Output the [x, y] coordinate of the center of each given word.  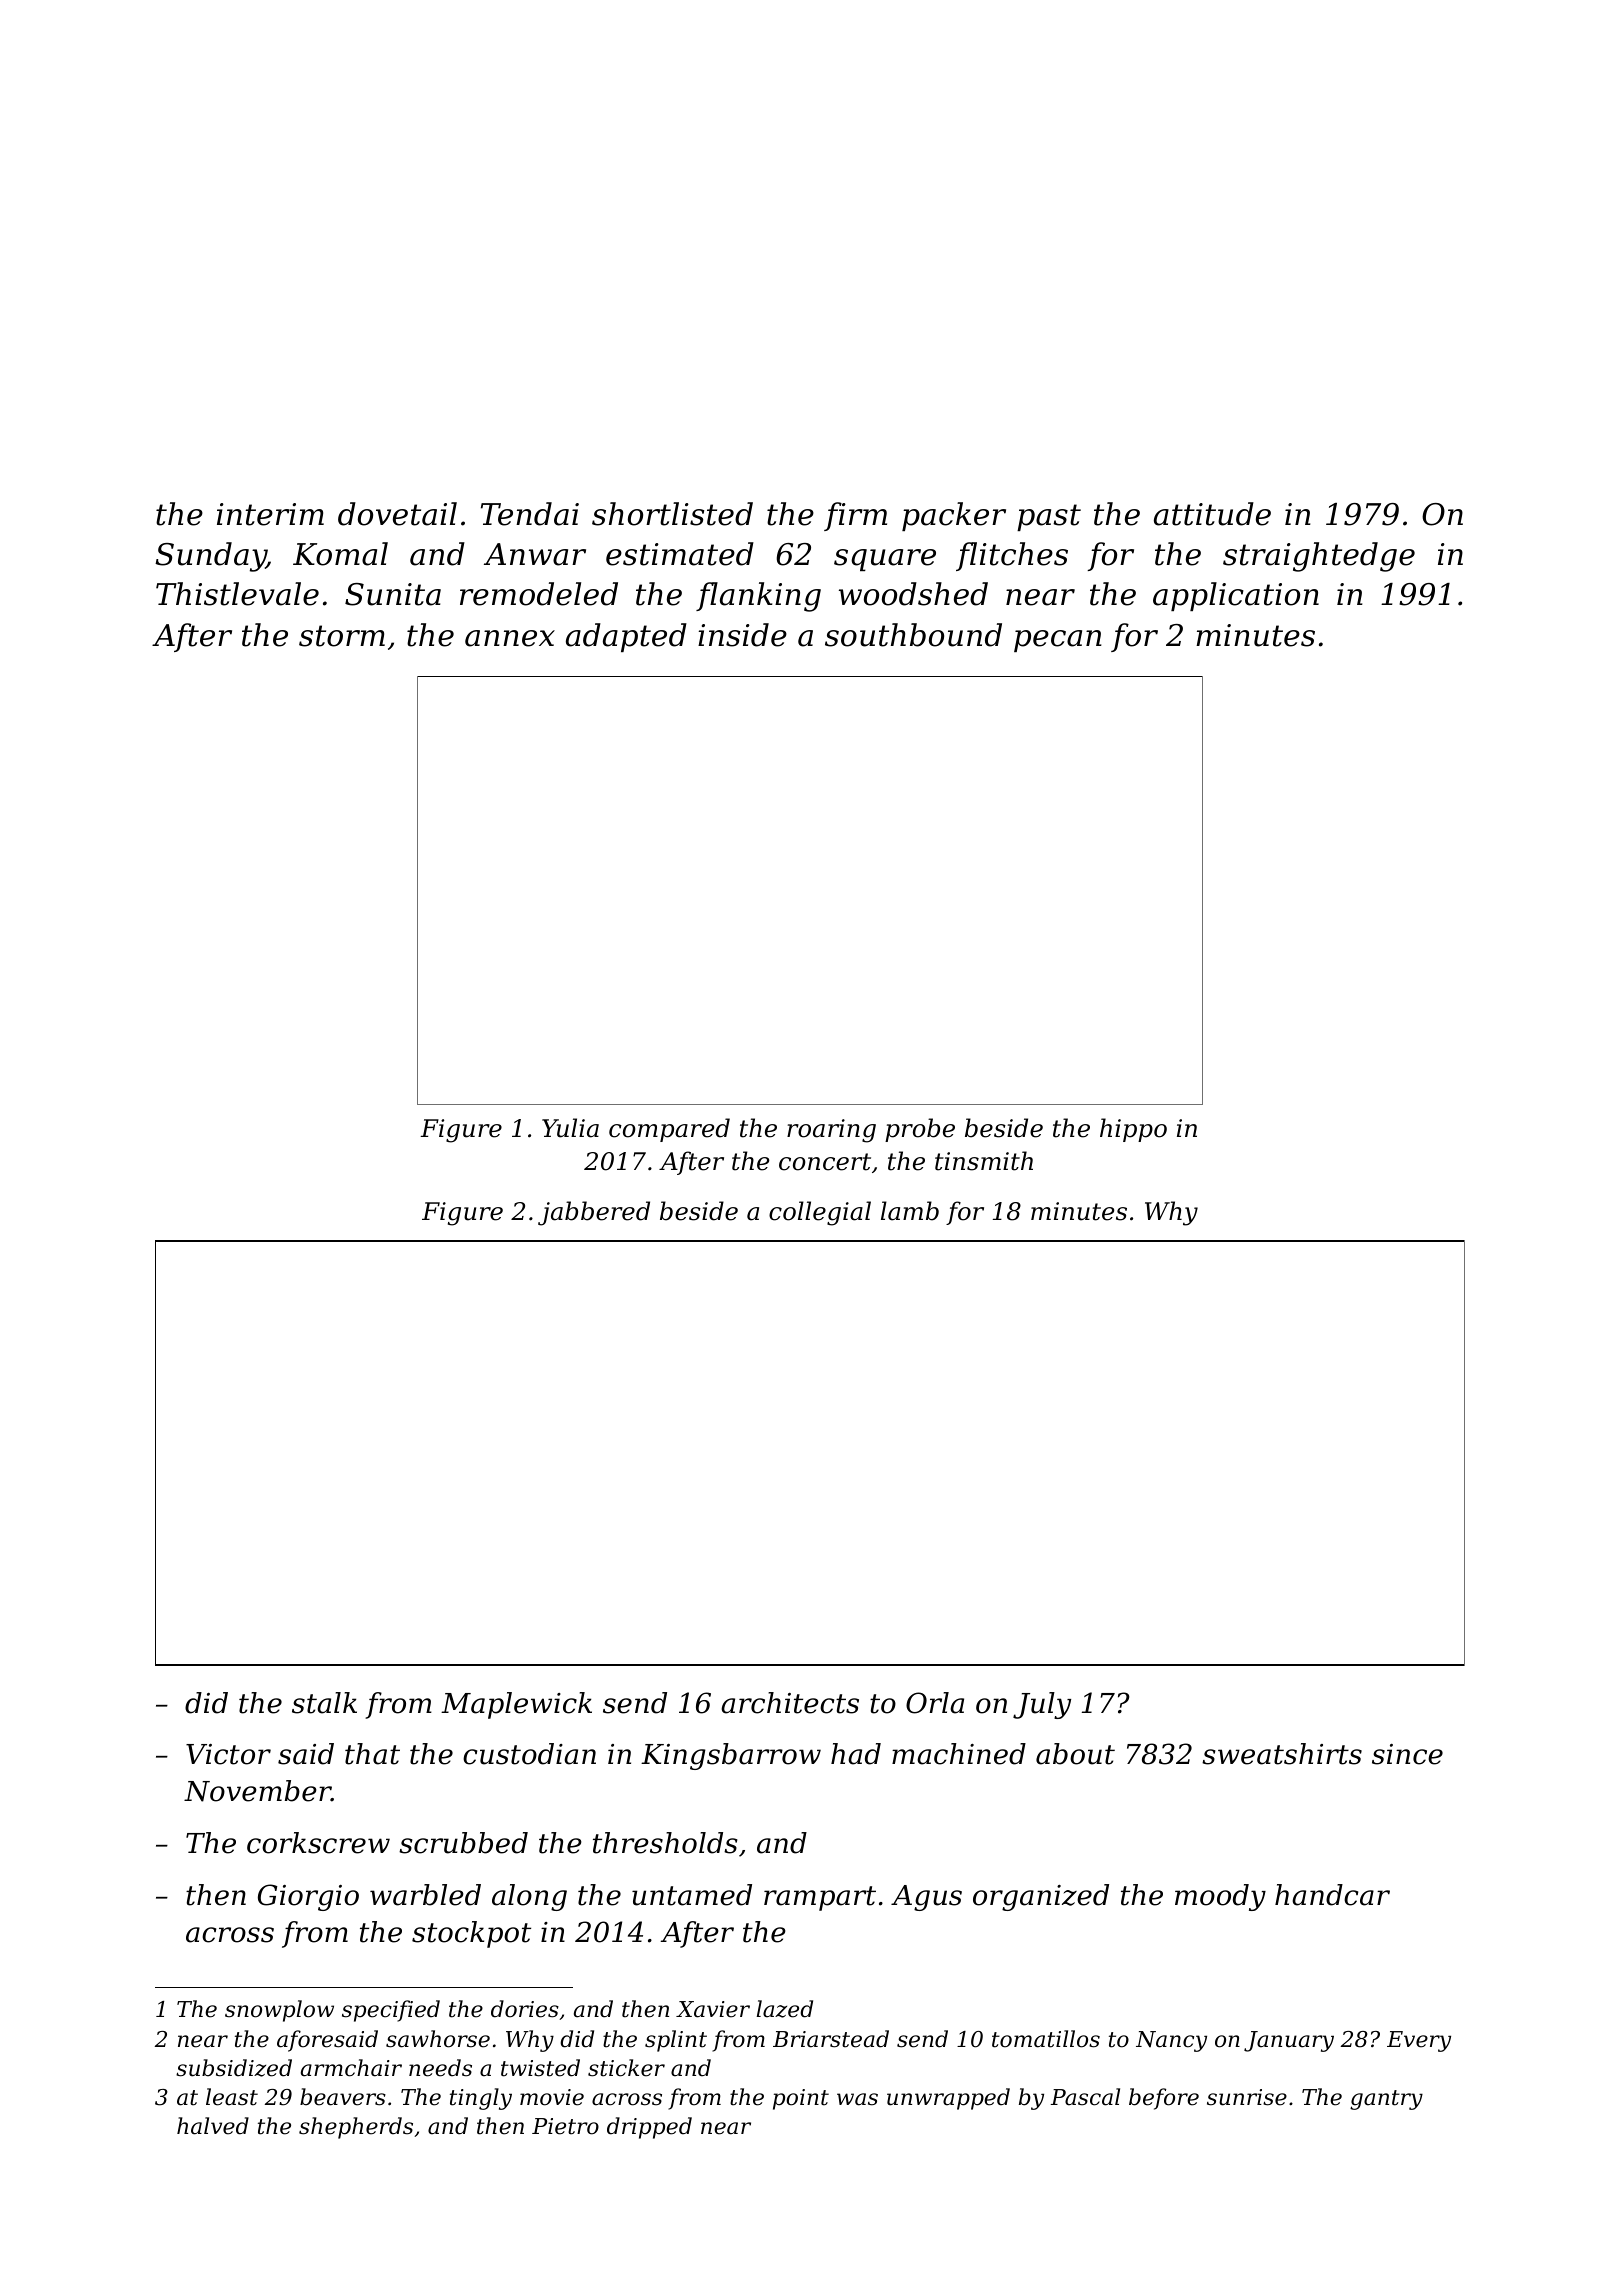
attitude [1212, 514]
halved [213, 2126]
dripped [649, 2128]
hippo [1133, 1130]
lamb [910, 1211]
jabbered [594, 1213]
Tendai [530, 514]
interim [270, 514]
